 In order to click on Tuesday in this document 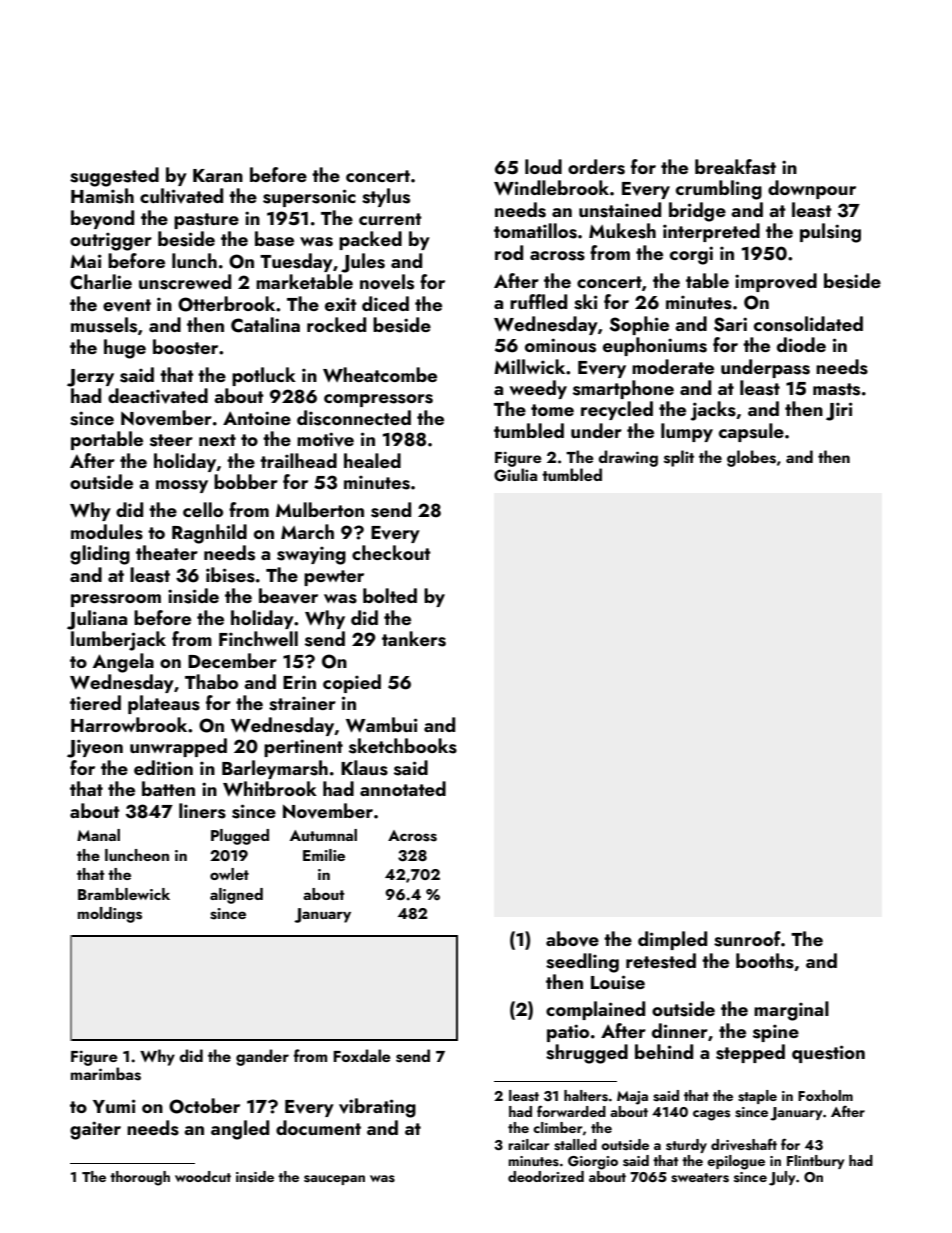, I will do `click(296, 262)`.
